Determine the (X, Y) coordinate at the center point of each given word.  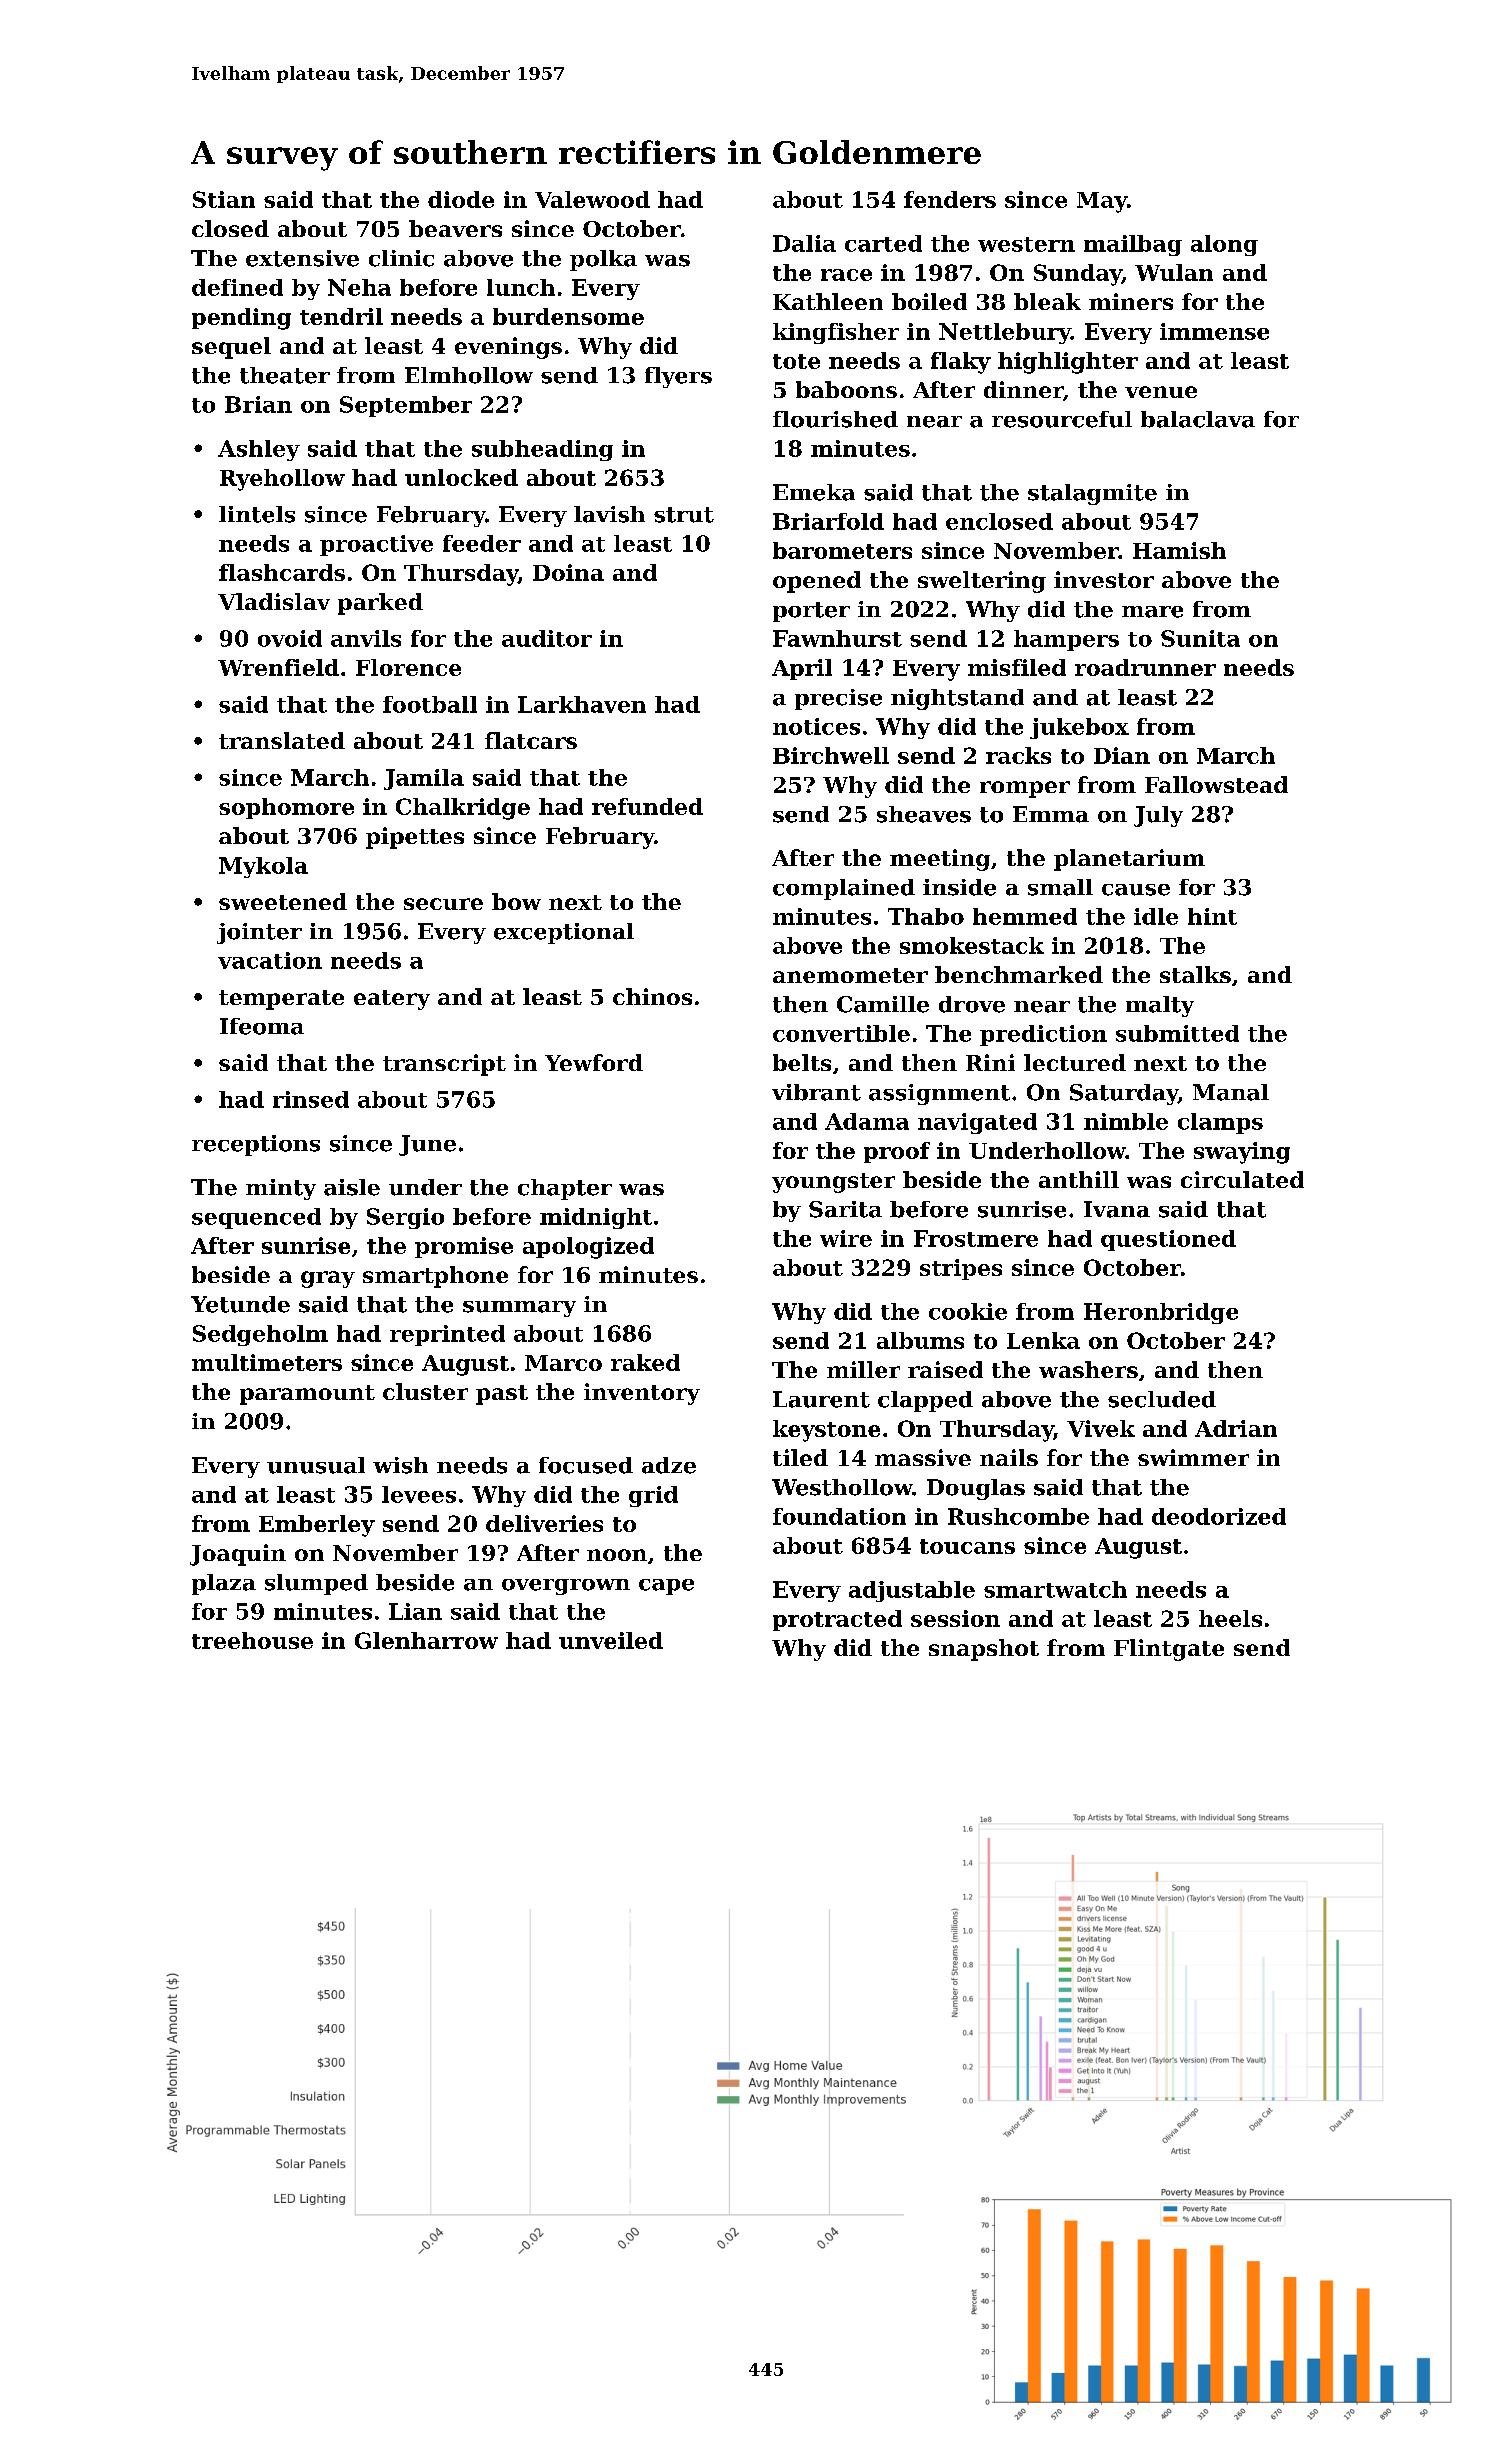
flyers (678, 377)
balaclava (1198, 419)
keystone (826, 1431)
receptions (256, 1145)
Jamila (424, 779)
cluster (425, 1391)
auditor (547, 638)
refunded (647, 806)
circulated (1242, 1179)
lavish (609, 514)
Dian (1122, 755)
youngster (833, 1183)
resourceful (1062, 419)
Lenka (1043, 1340)
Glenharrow (426, 1640)
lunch (521, 287)
